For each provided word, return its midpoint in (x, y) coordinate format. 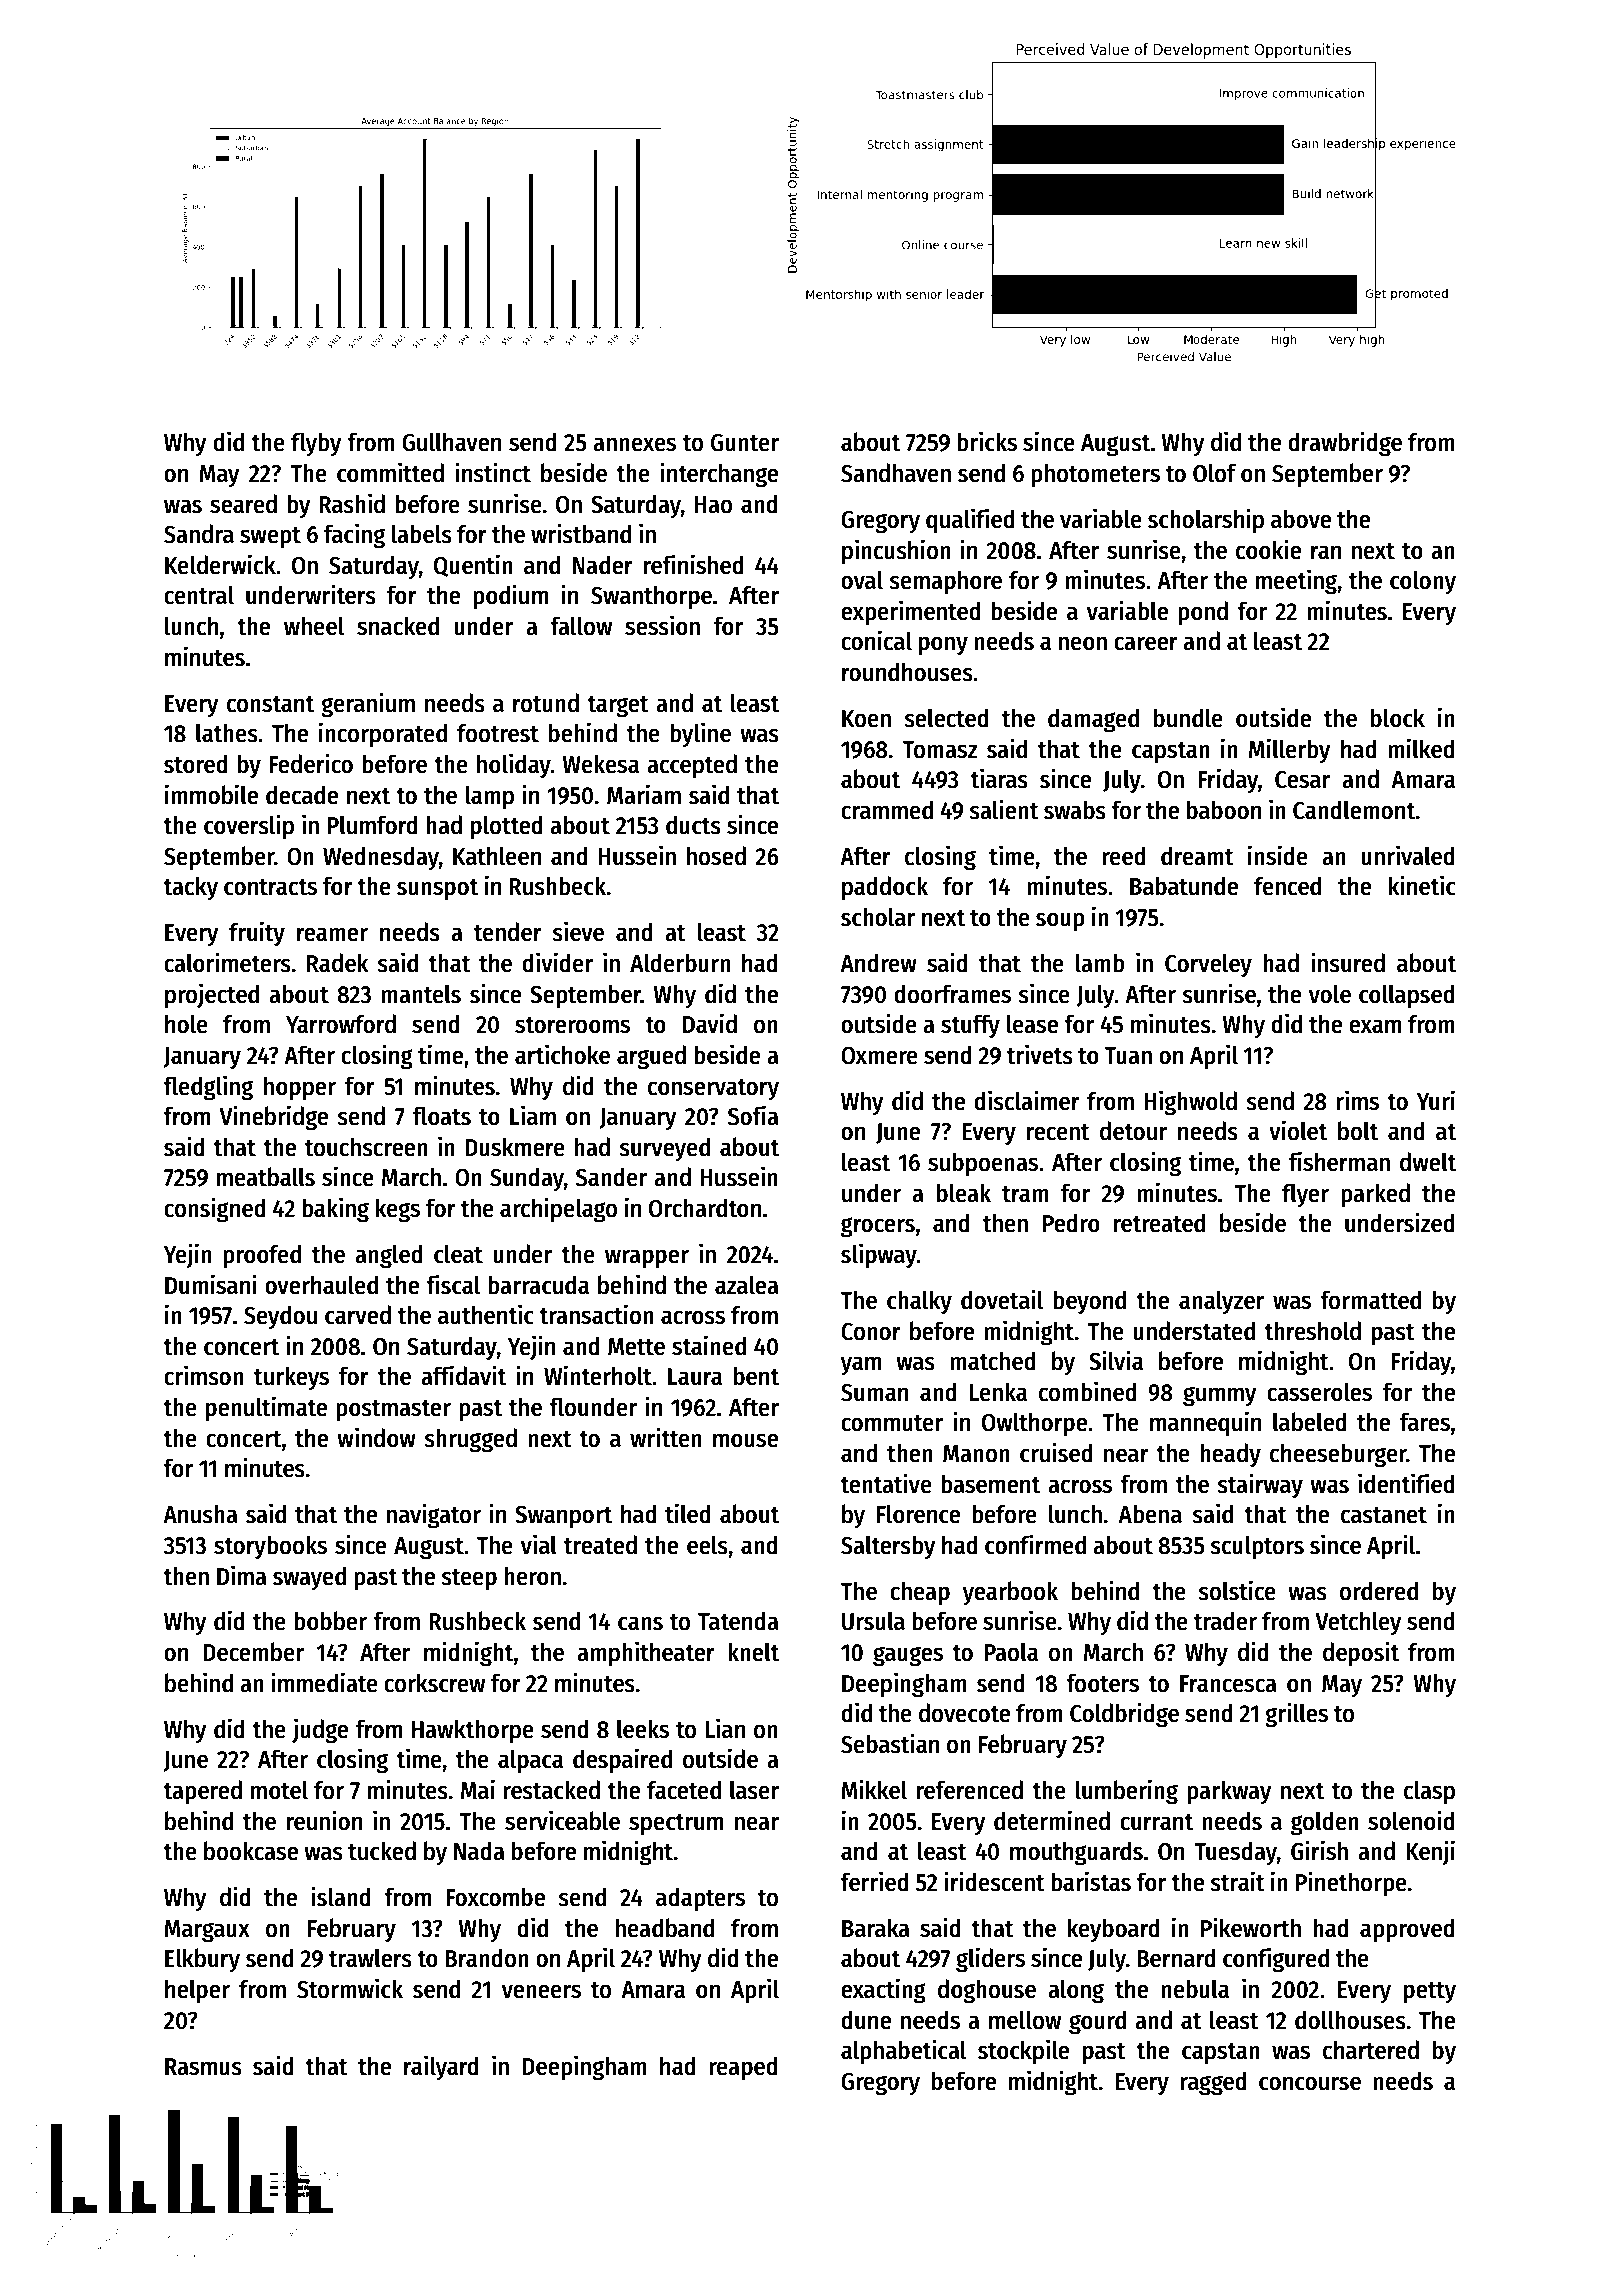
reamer (332, 934)
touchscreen (366, 1147)
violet (1298, 1130)
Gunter (745, 443)
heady (1230, 1455)
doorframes (952, 994)
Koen (866, 719)
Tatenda (738, 1621)
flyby (316, 444)
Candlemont (1354, 810)
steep (469, 1580)
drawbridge (1345, 444)
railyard (441, 2068)
